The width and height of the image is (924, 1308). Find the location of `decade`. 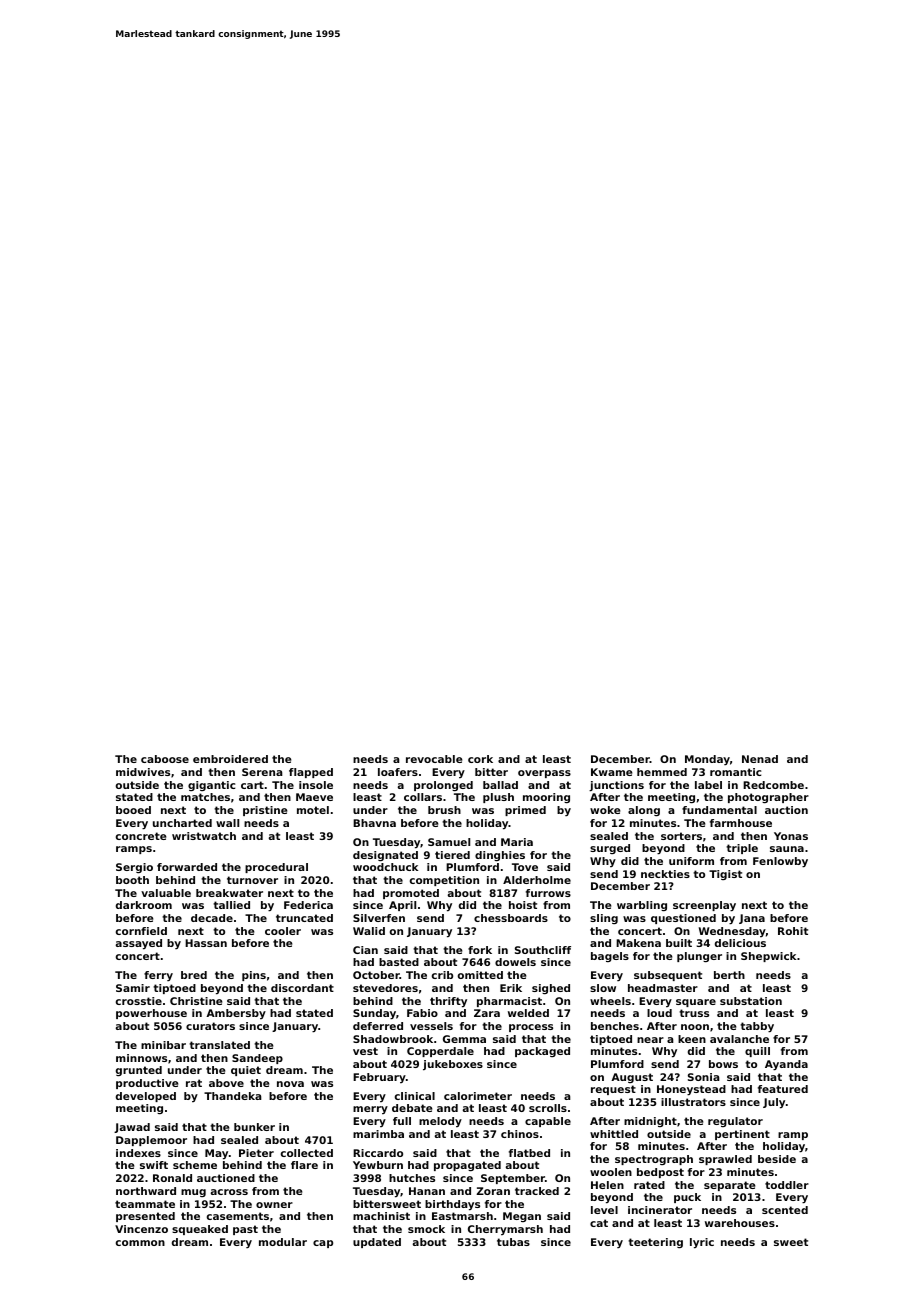

decade is located at coordinates (212, 918).
